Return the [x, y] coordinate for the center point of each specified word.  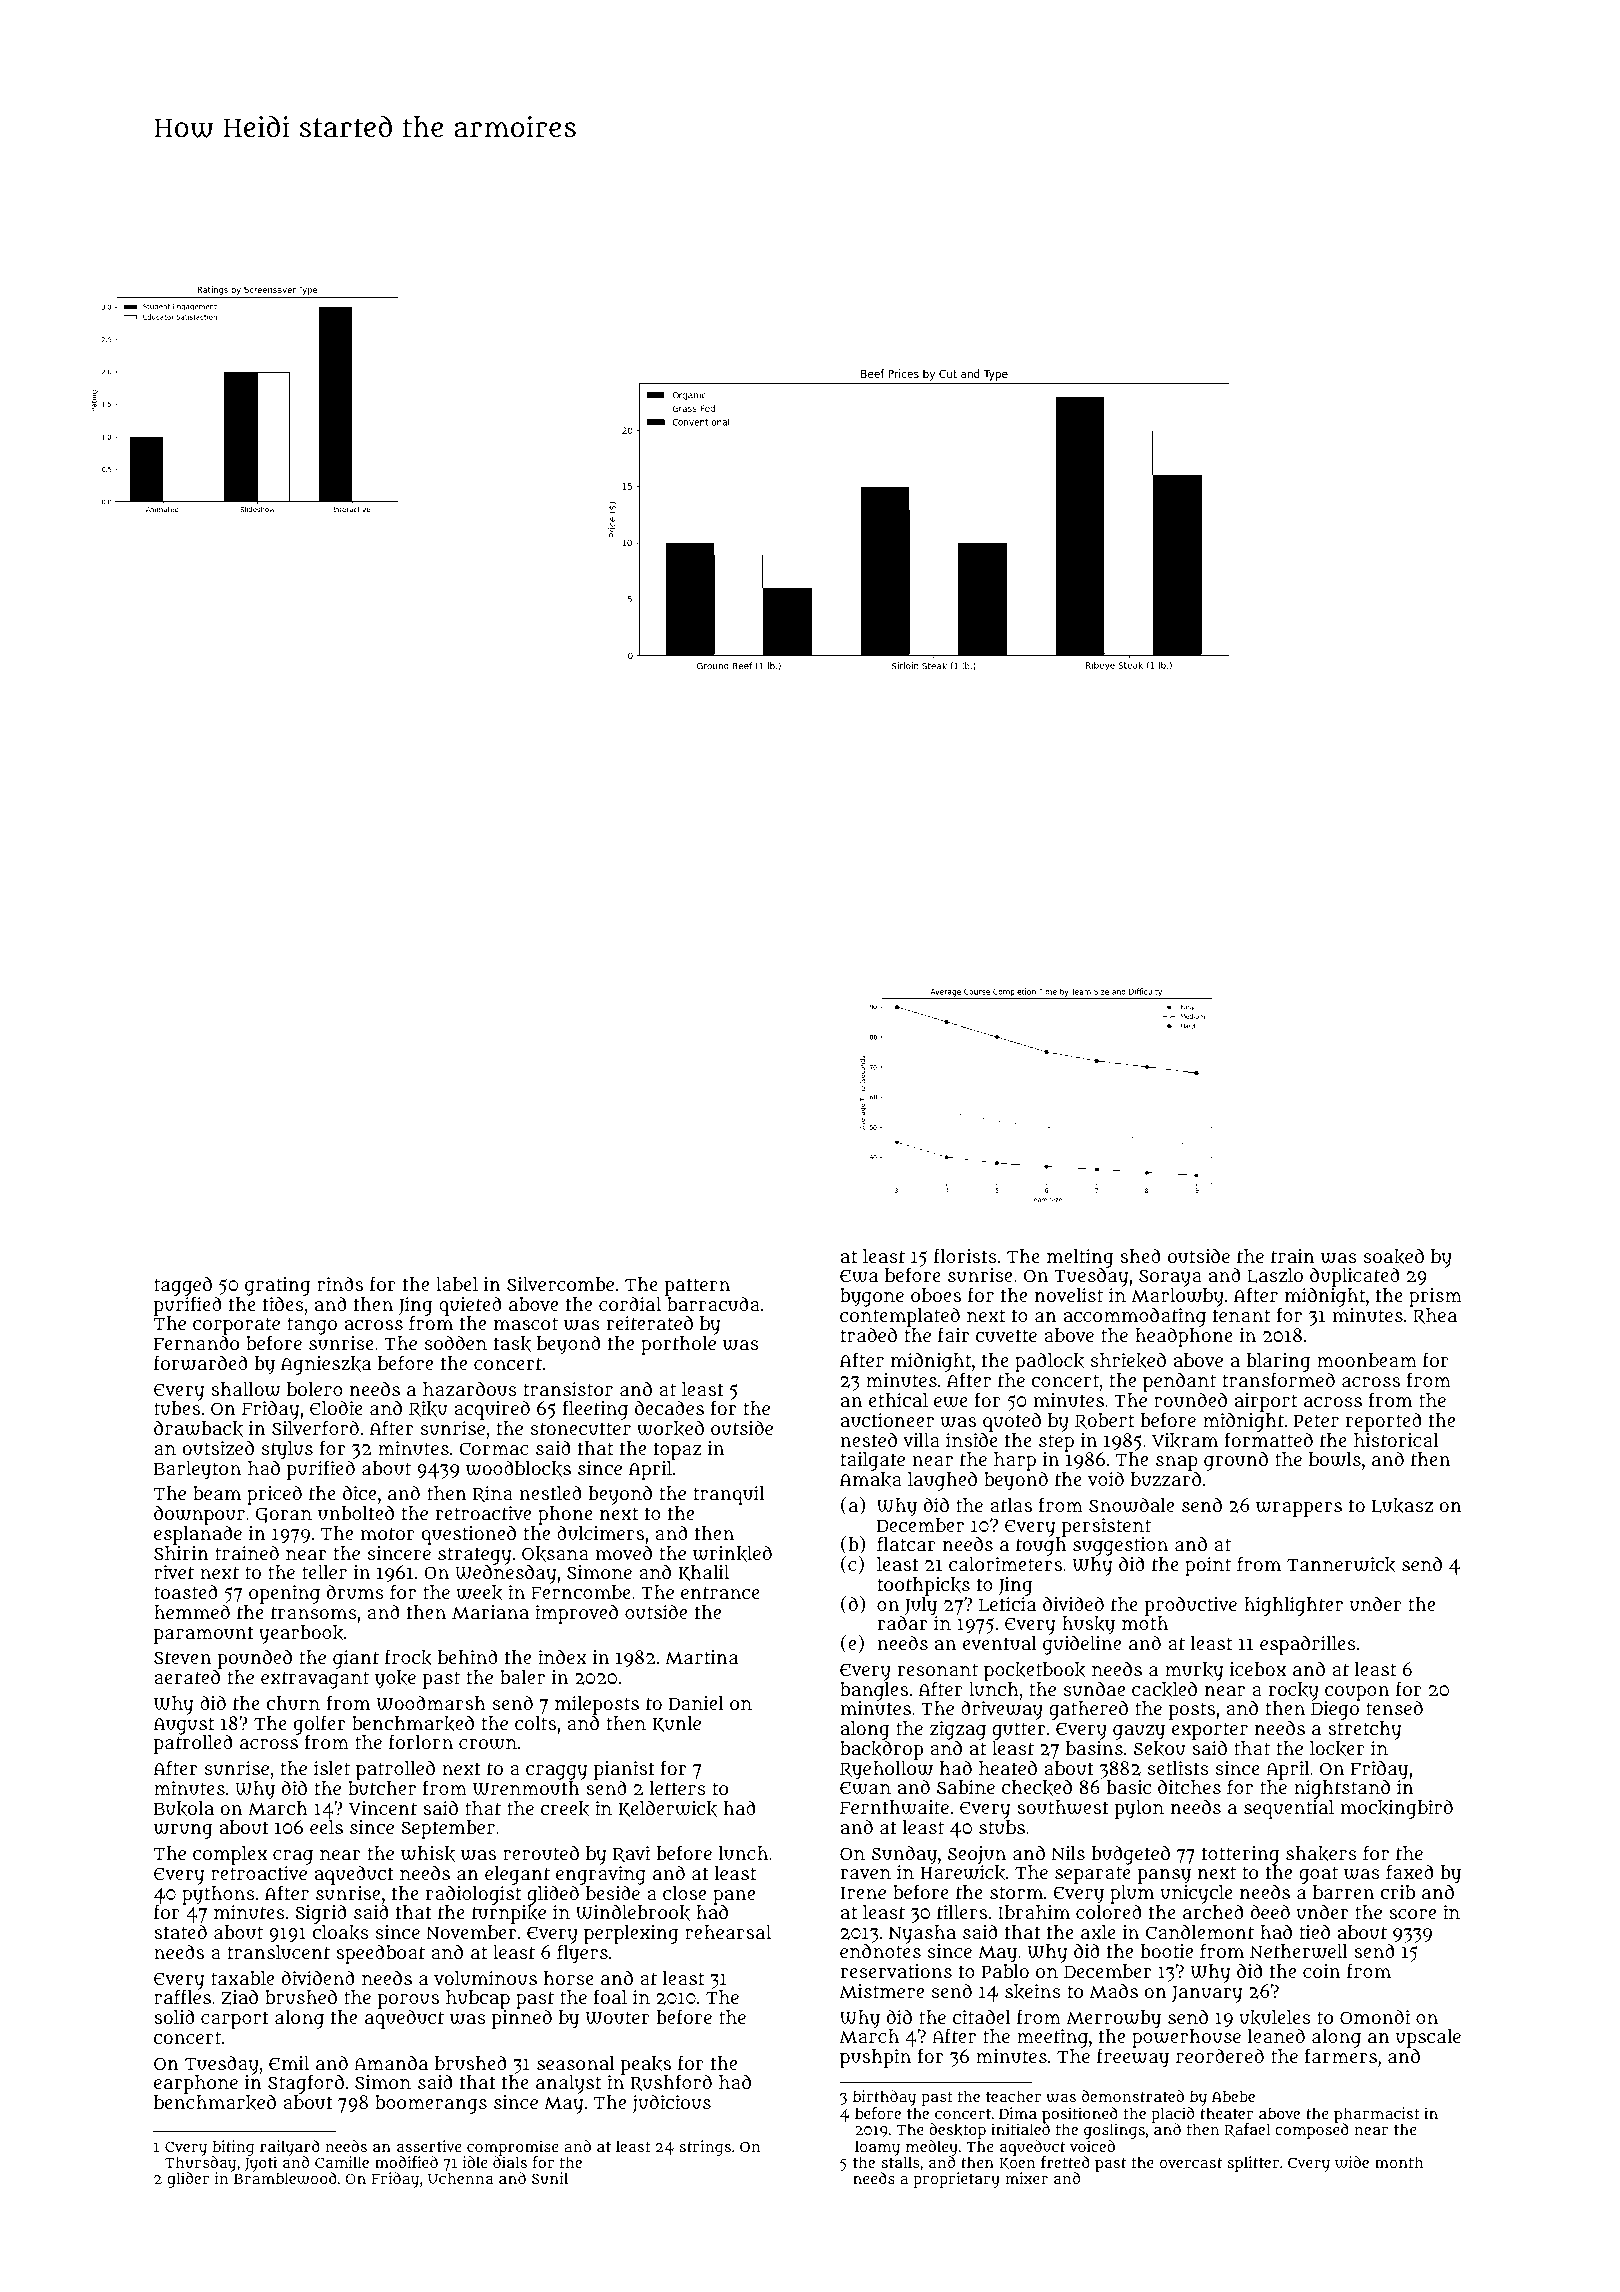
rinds [340, 1283]
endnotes [880, 1951]
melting [1080, 1258]
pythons [218, 1895]
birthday [884, 2098]
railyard [290, 2148]
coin [1321, 1971]
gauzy [1139, 1732]
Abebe [1233, 2096]
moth [1145, 1623]
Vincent [383, 1808]
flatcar [906, 1543]
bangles [874, 1691]
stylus [287, 1450]
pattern [697, 1287]
